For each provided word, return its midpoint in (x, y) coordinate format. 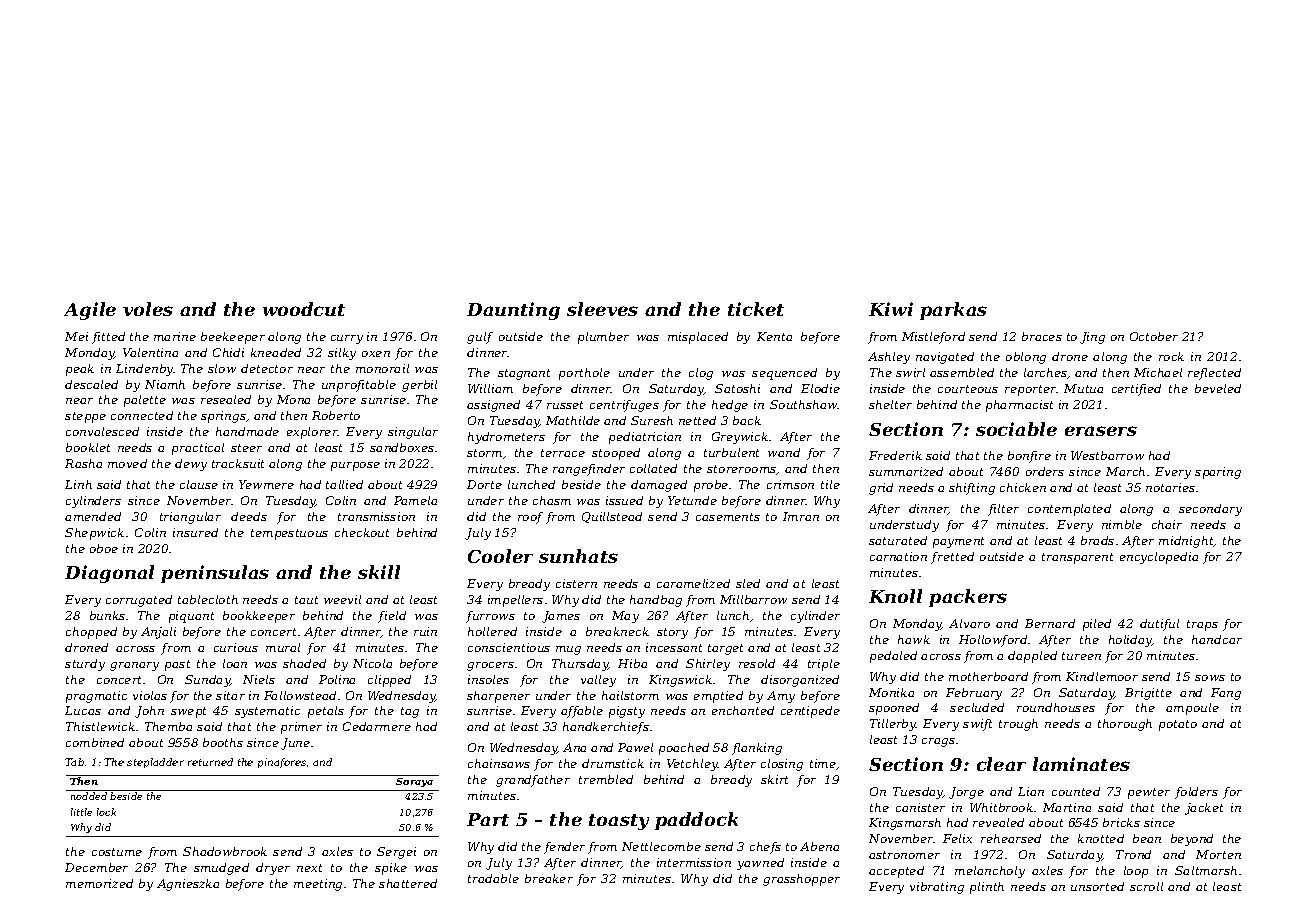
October (1154, 336)
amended (93, 516)
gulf (480, 338)
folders (1196, 793)
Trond (1133, 854)
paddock (696, 821)
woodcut (304, 309)
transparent (1077, 558)
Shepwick (94, 534)
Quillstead (612, 517)
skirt (774, 779)
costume (117, 852)
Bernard (1050, 623)
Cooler (500, 556)
